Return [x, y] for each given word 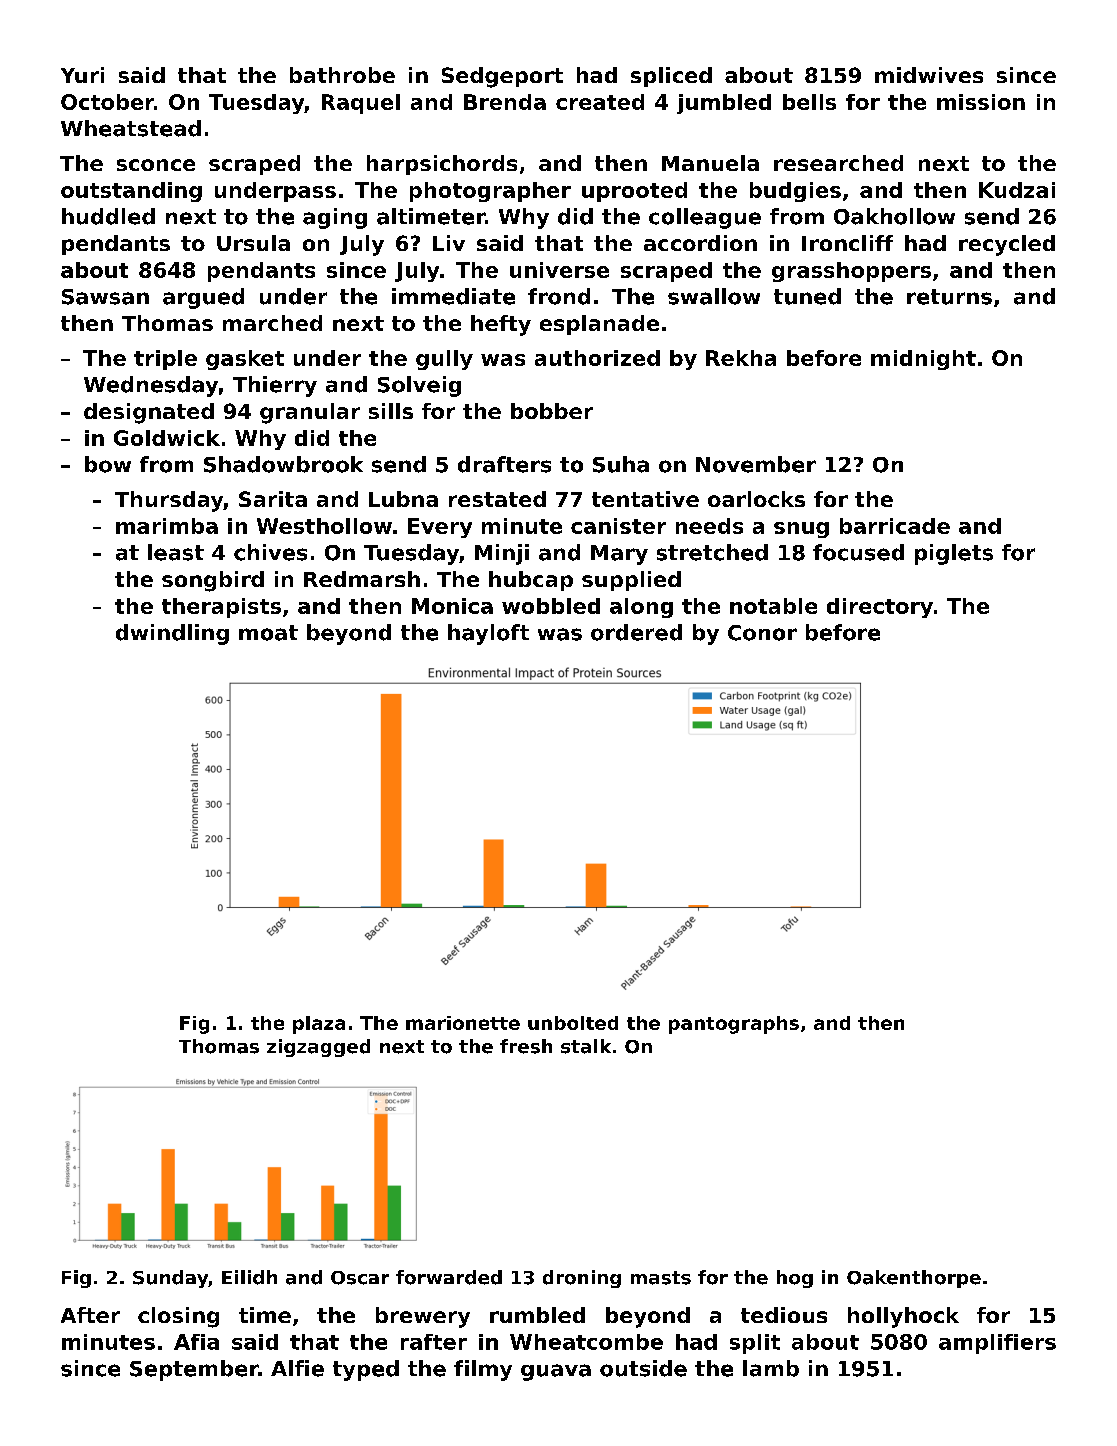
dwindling [172, 634]
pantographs [734, 1025]
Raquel [361, 104]
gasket [245, 360]
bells [809, 102]
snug [801, 530]
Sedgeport [502, 77]
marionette [463, 1023]
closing [178, 1317]
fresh [526, 1046]
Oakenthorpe [914, 1279]
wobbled [551, 606]
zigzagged [318, 1048]
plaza [319, 1025]
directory [880, 608]
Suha [621, 464]
